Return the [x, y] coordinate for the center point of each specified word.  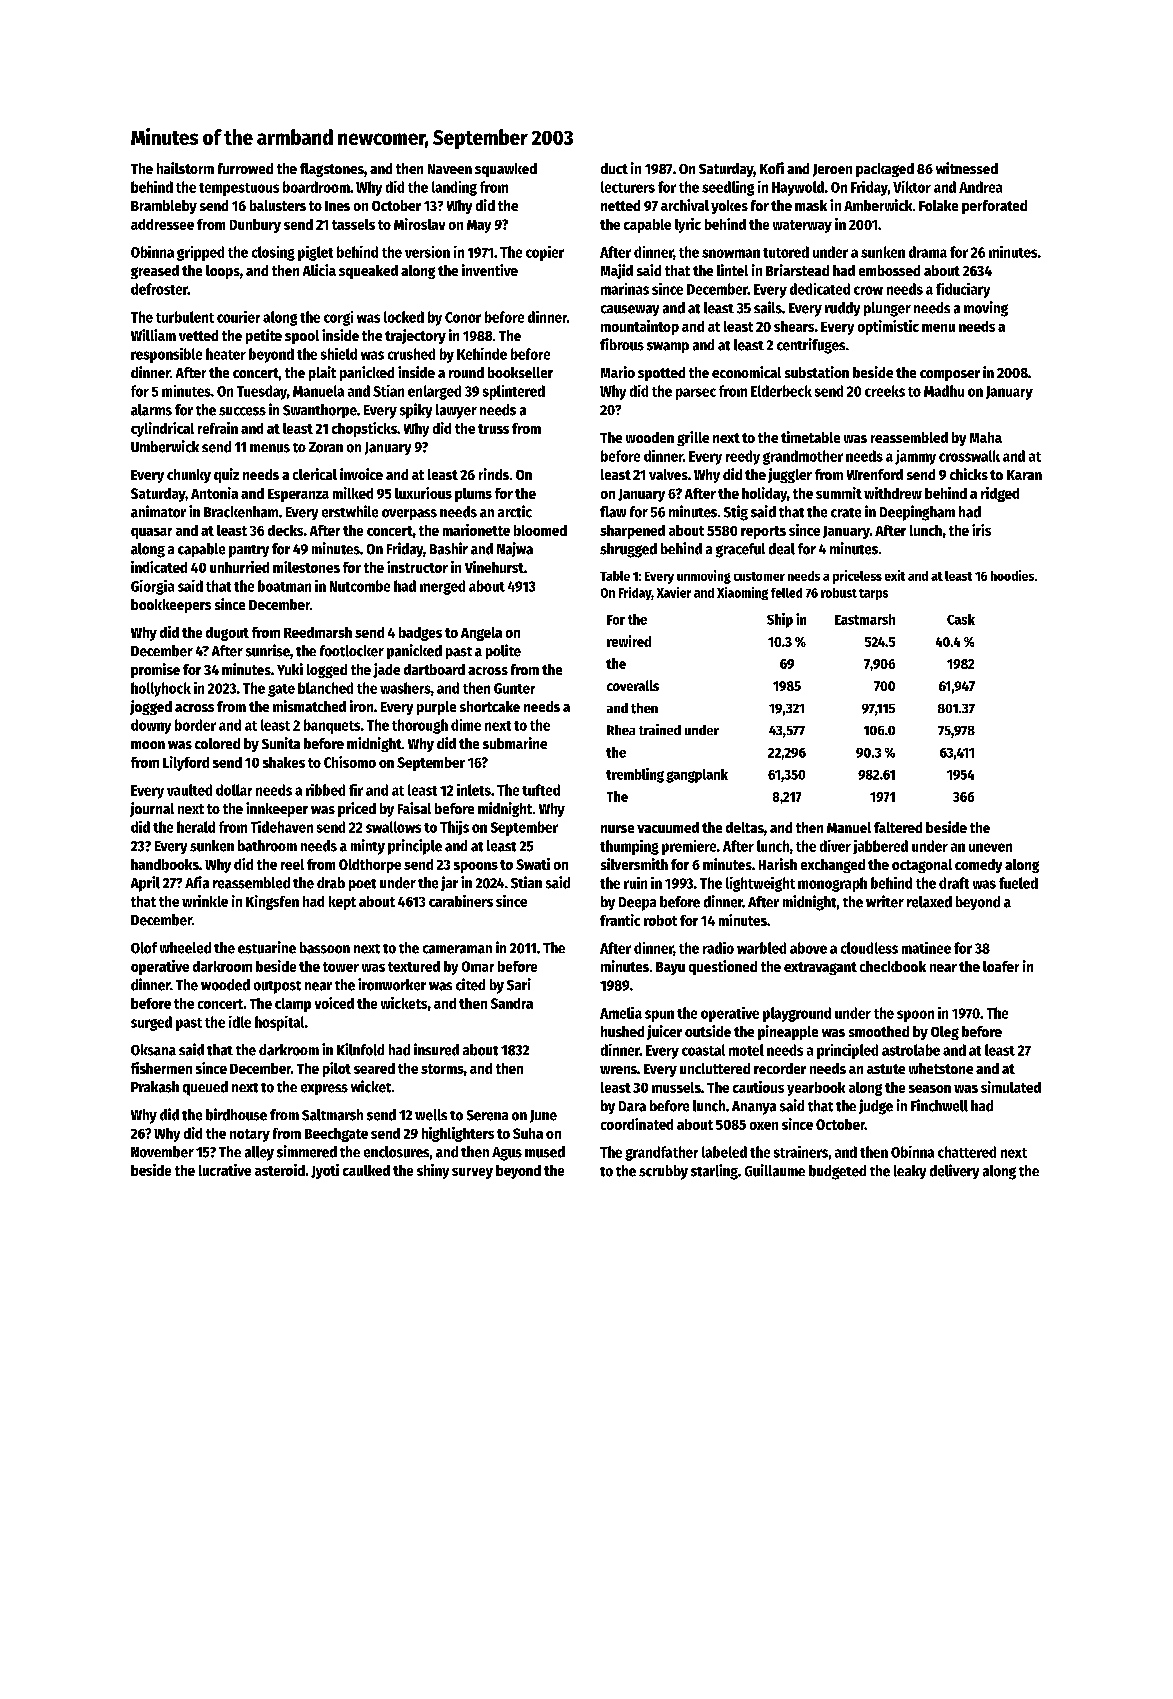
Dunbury [255, 226]
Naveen [450, 169]
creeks [885, 391]
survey [472, 1173]
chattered [967, 1152]
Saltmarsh [332, 1115]
